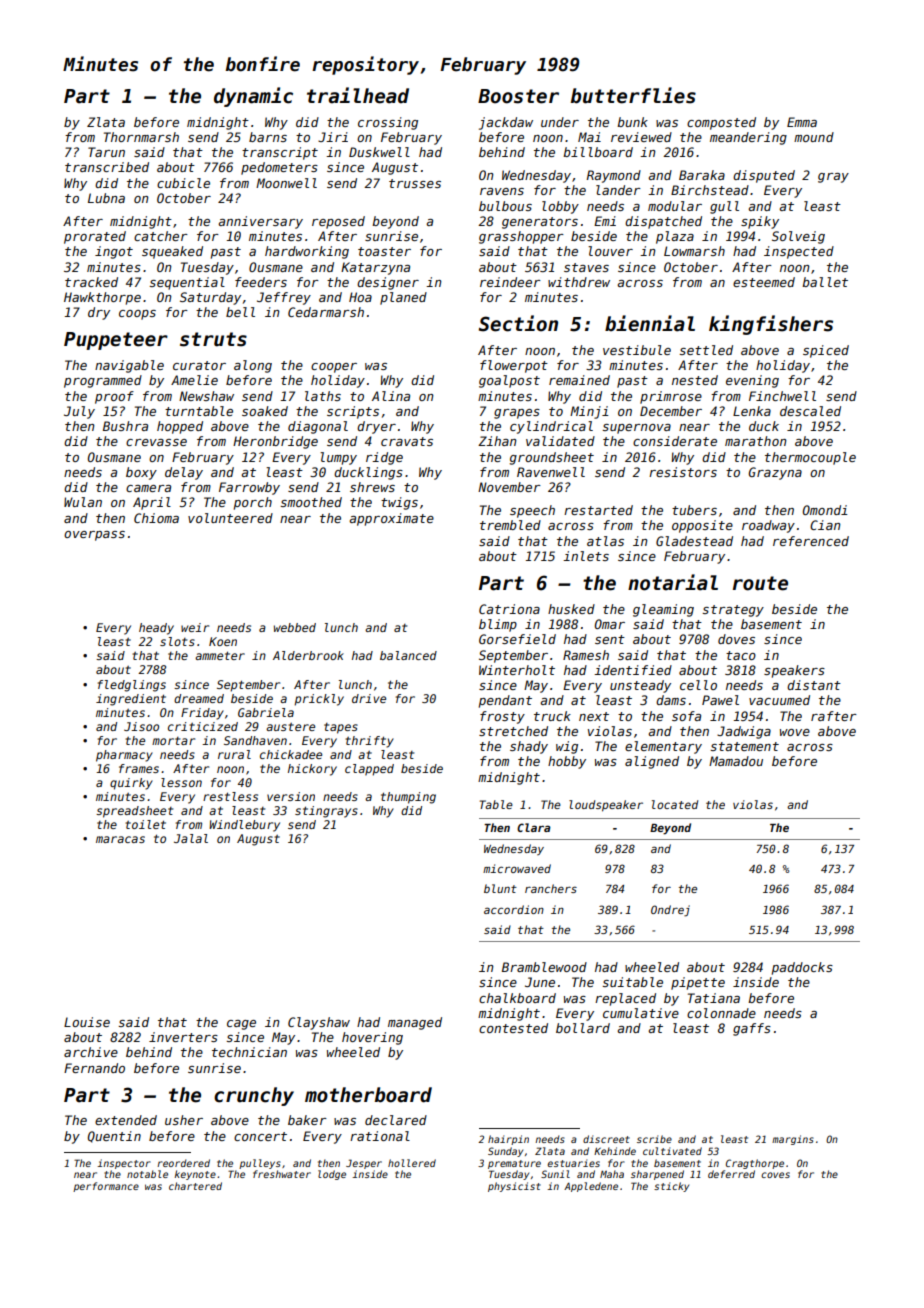 The width and height of the screenshot is (924, 1308). Describe the element at coordinates (571, 609) in the screenshot. I see `husked` at that location.
